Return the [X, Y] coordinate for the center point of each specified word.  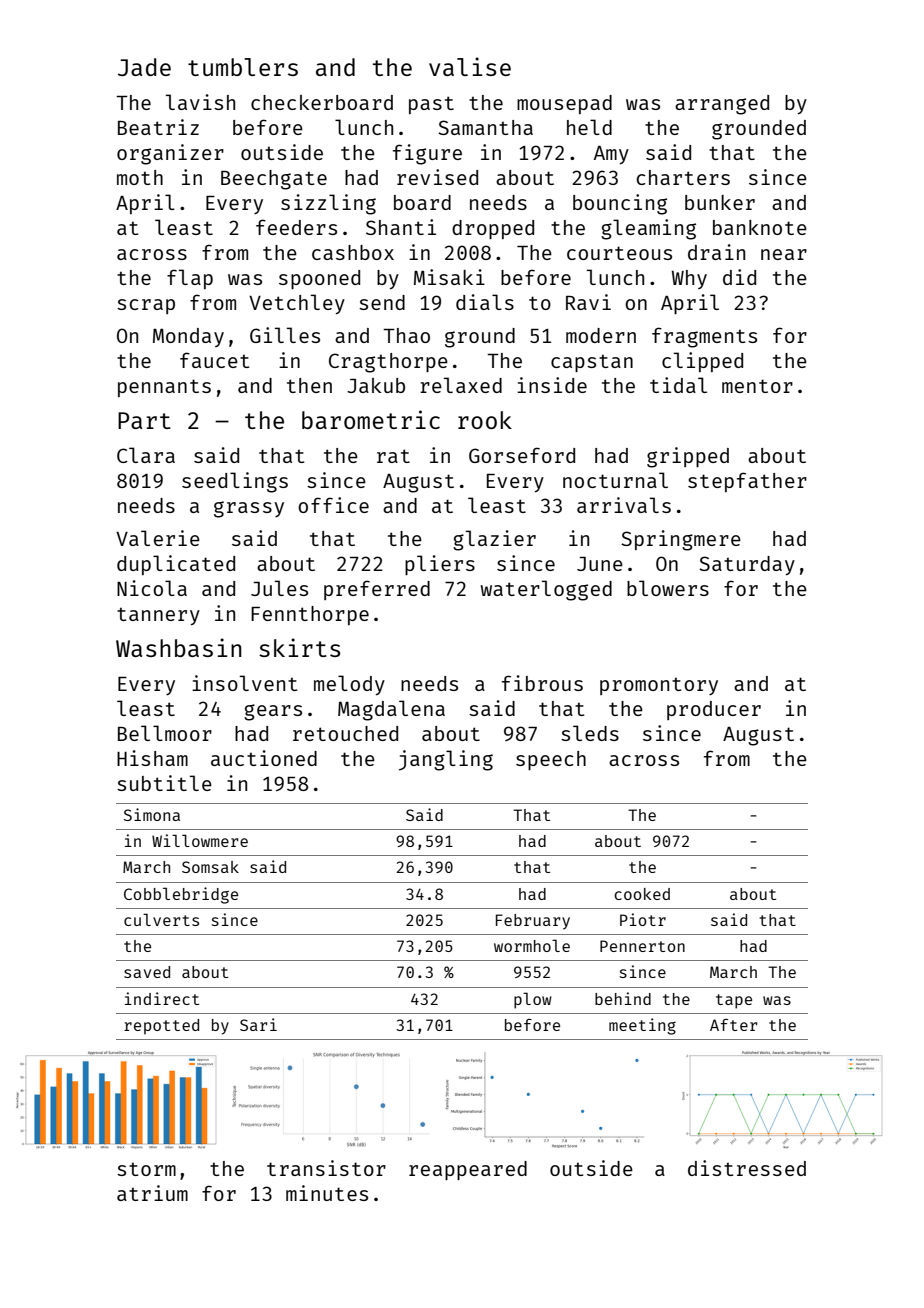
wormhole [532, 945]
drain [716, 252]
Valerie [158, 538]
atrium [152, 1193]
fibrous [542, 683]
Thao [406, 335]
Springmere [681, 540]
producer [714, 710]
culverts [161, 919]
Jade [144, 67]
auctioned [264, 758]
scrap [146, 306]
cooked [642, 894]
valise [470, 66]
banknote [760, 227]
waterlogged [546, 590]
